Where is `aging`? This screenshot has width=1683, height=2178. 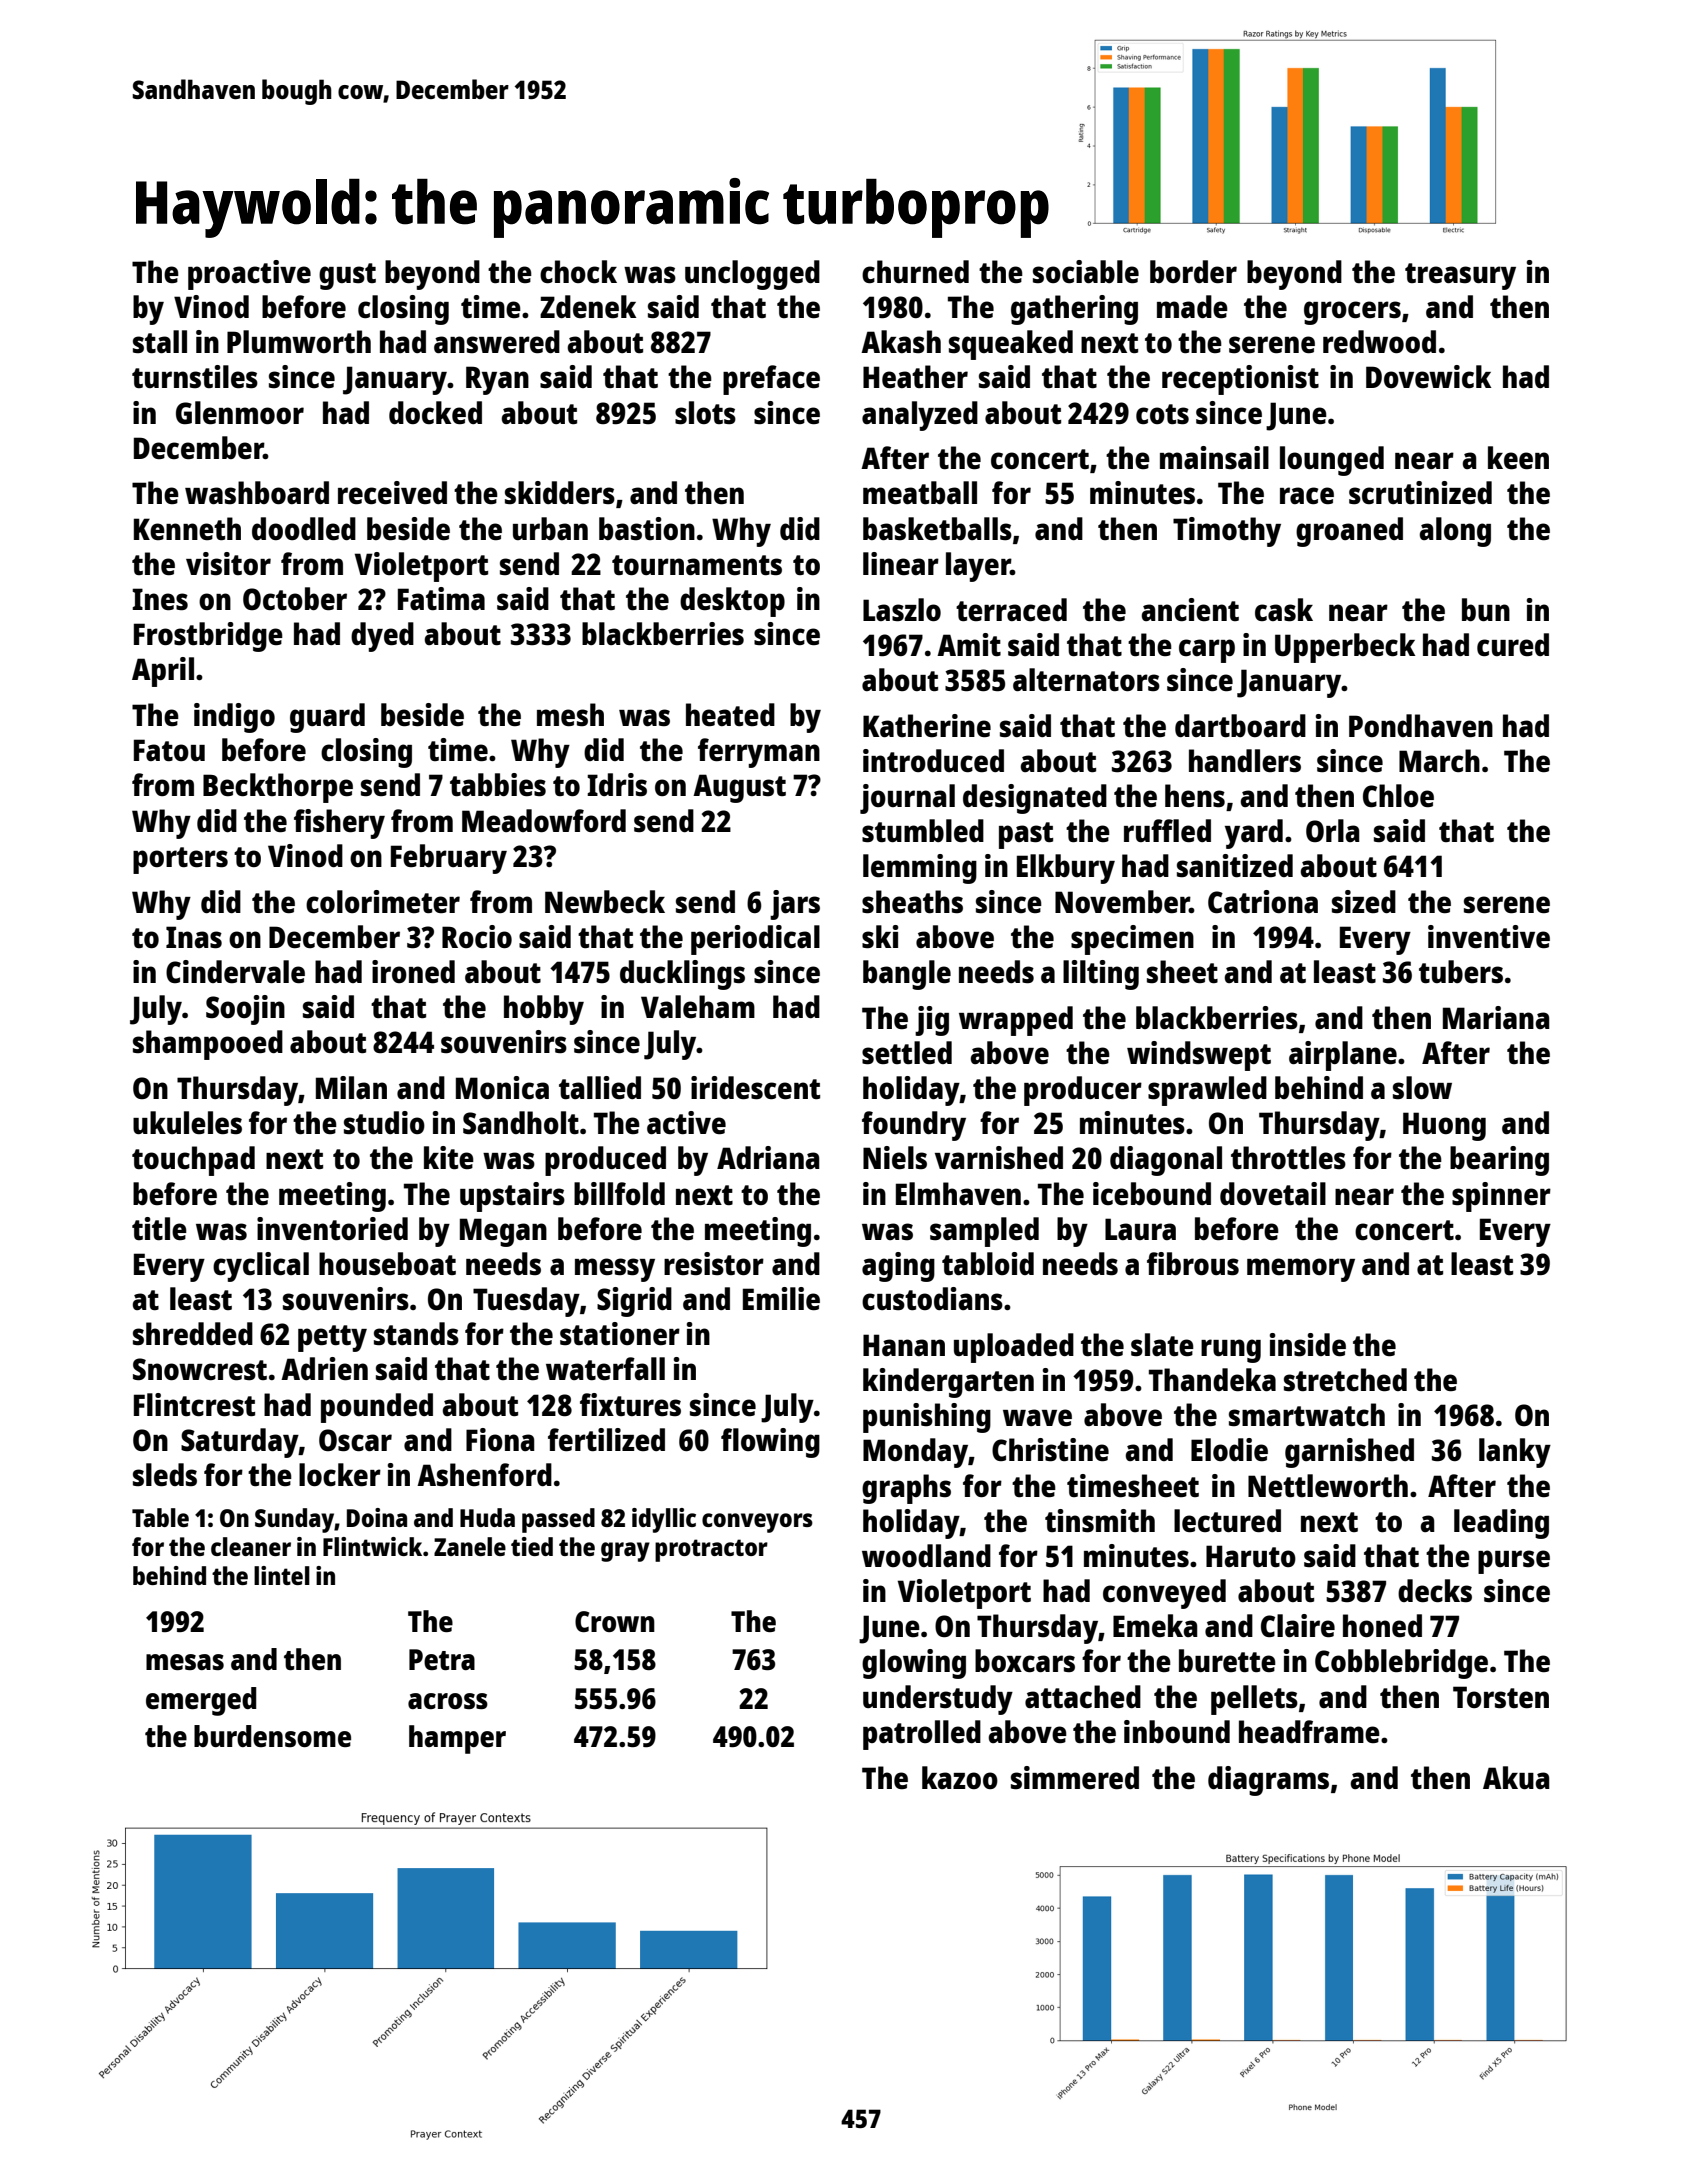
aging is located at coordinates (898, 1267).
